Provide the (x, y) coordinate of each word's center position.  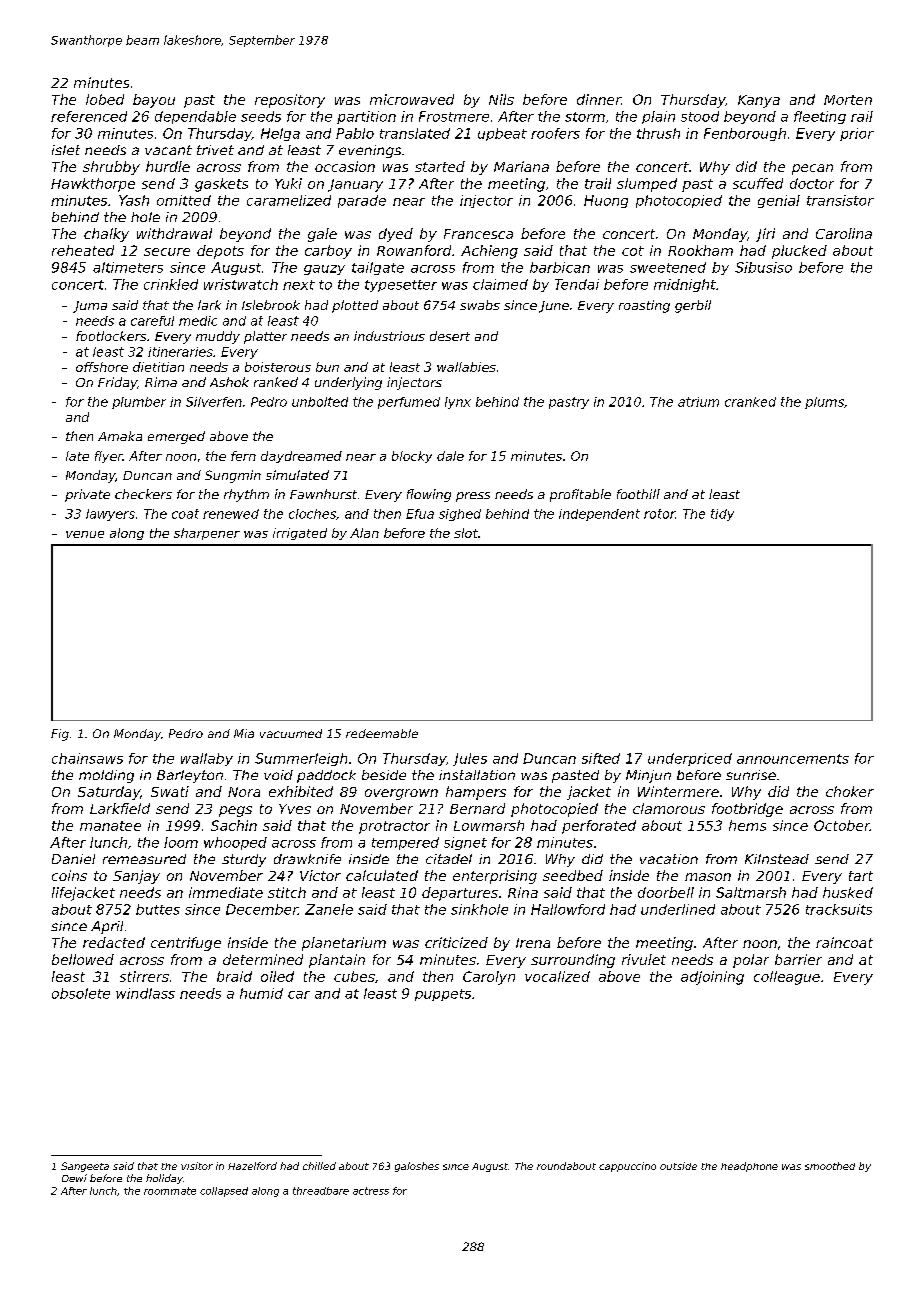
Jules (470, 759)
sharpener (207, 534)
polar (751, 961)
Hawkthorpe (93, 185)
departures (460, 894)
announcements (793, 759)
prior (857, 134)
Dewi (74, 1178)
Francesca (478, 234)
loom (181, 842)
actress (371, 1191)
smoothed (830, 1166)
